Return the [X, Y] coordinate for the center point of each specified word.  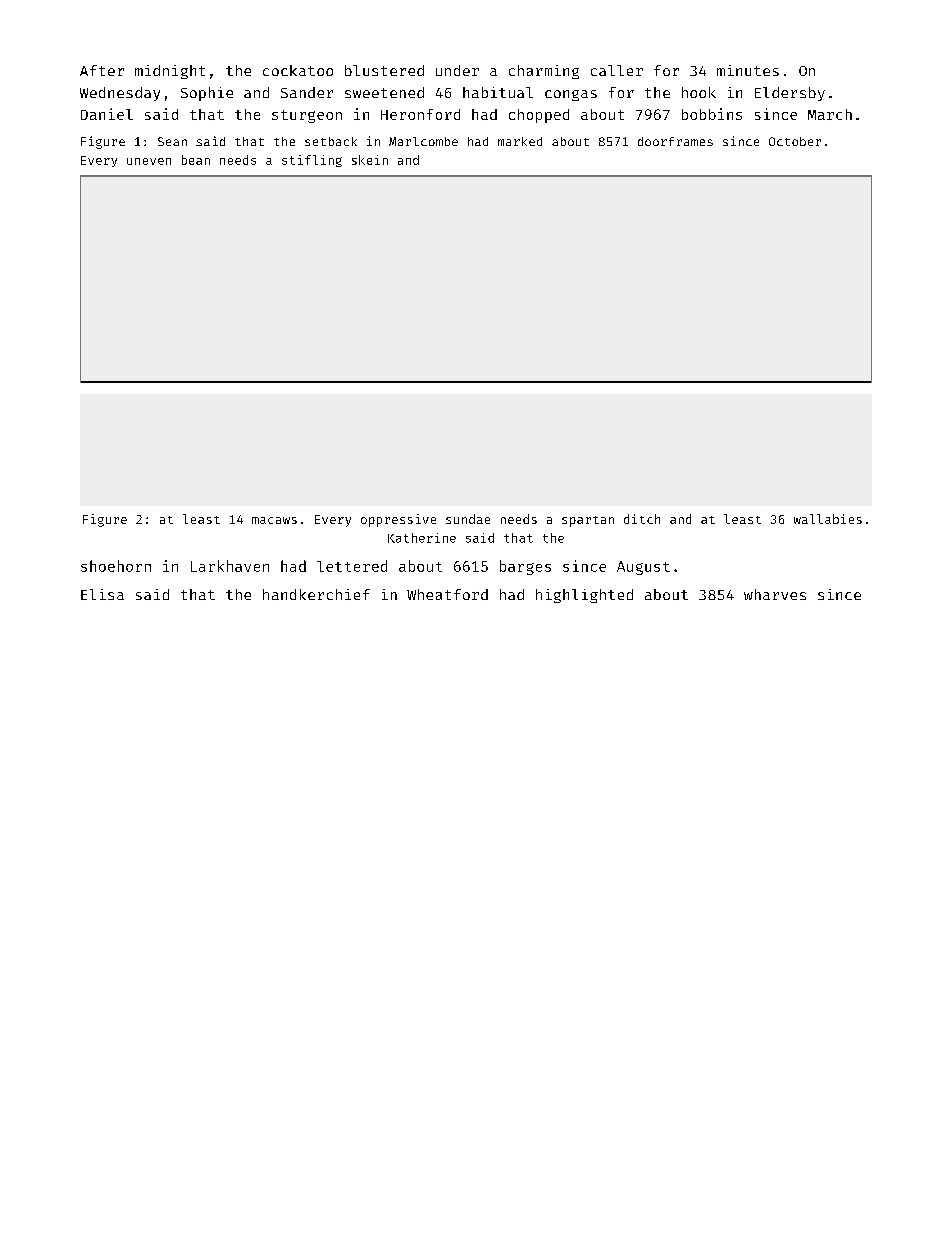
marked [520, 141]
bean [196, 160]
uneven [149, 161]
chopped [539, 116]
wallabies [828, 519]
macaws [274, 520]
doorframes [675, 141]
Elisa [102, 594]
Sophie [207, 94]
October [795, 141]
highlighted [584, 596]
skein [370, 160]
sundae [468, 519]
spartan [588, 521]
